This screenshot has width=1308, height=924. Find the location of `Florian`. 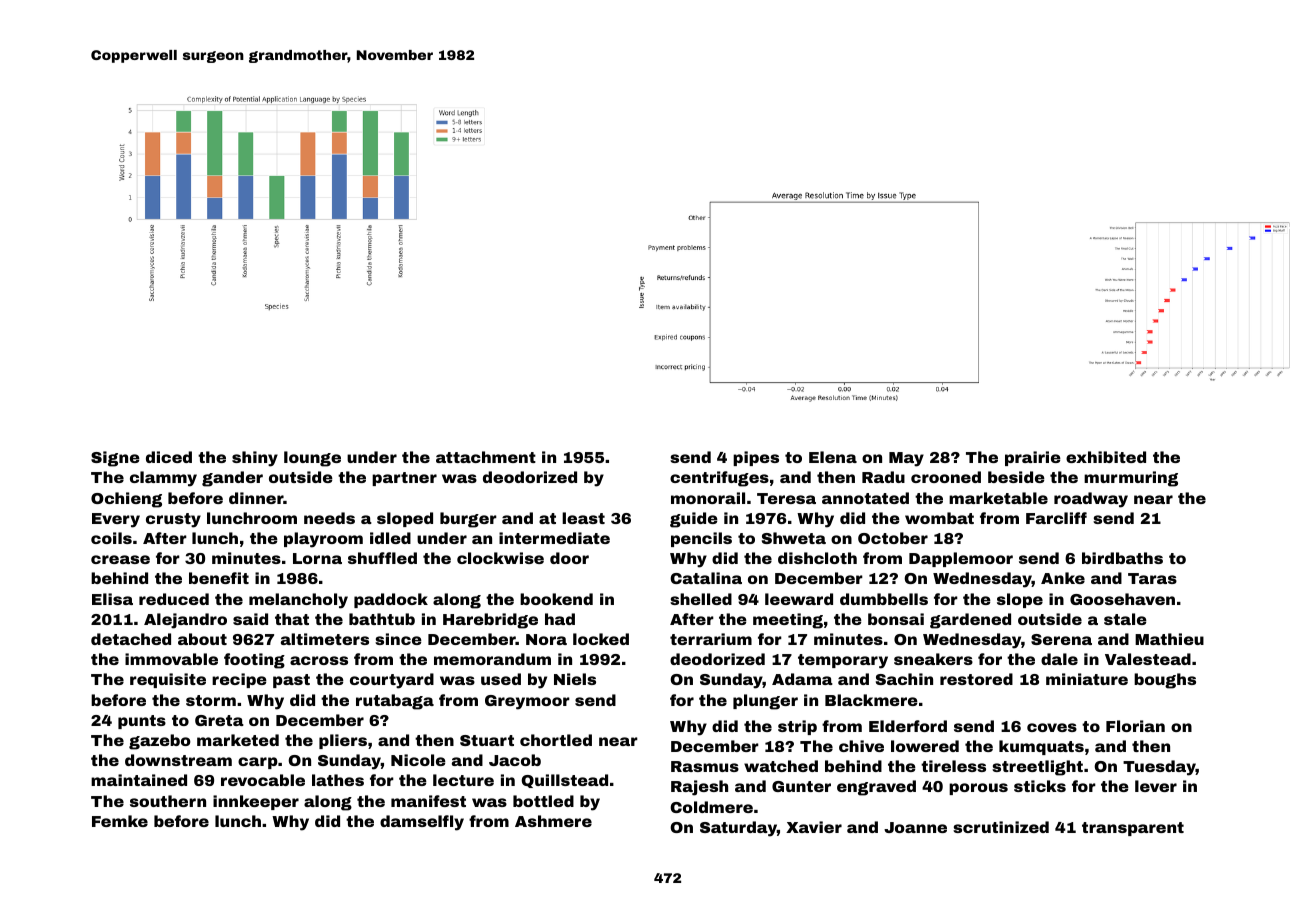

Florian is located at coordinates (1135, 726).
